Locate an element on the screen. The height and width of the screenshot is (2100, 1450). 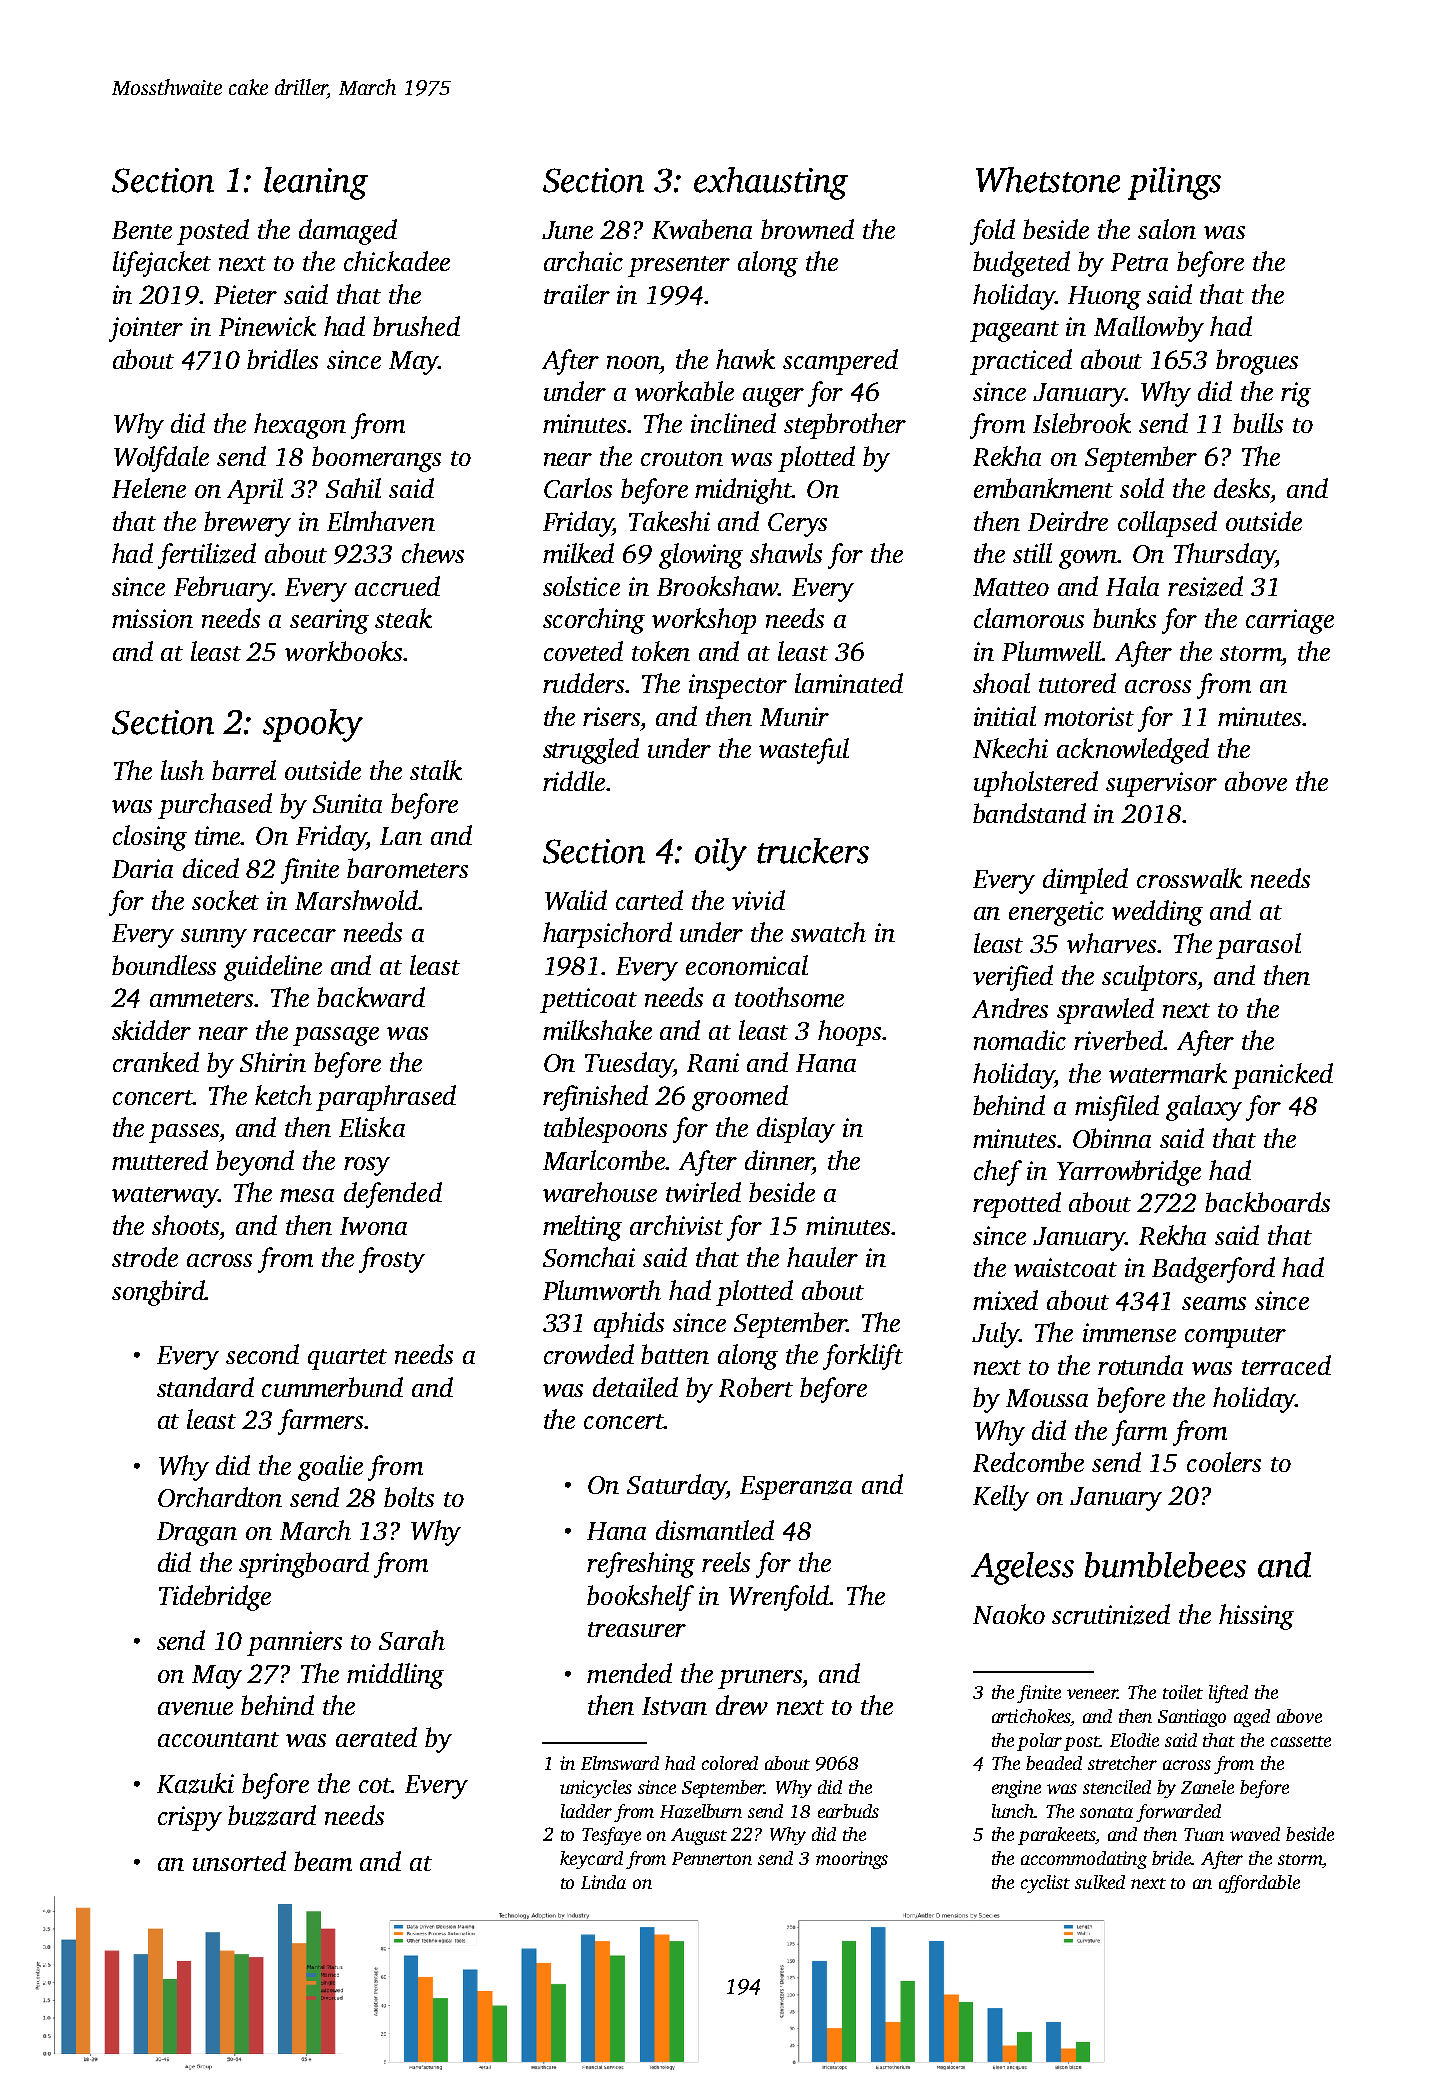
Istvan is located at coordinates (674, 1706).
